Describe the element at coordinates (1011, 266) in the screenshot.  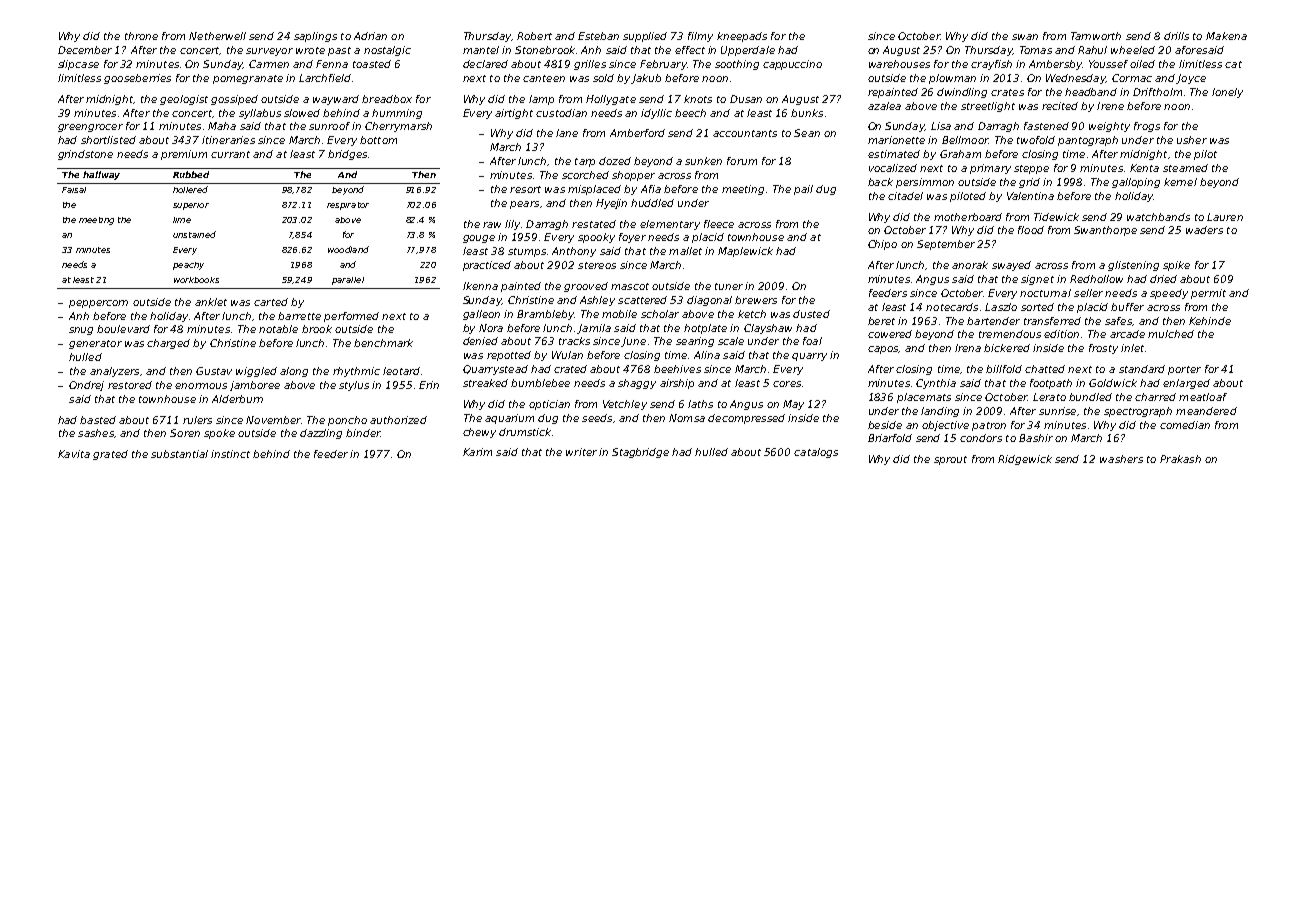
I see `swayed` at that location.
